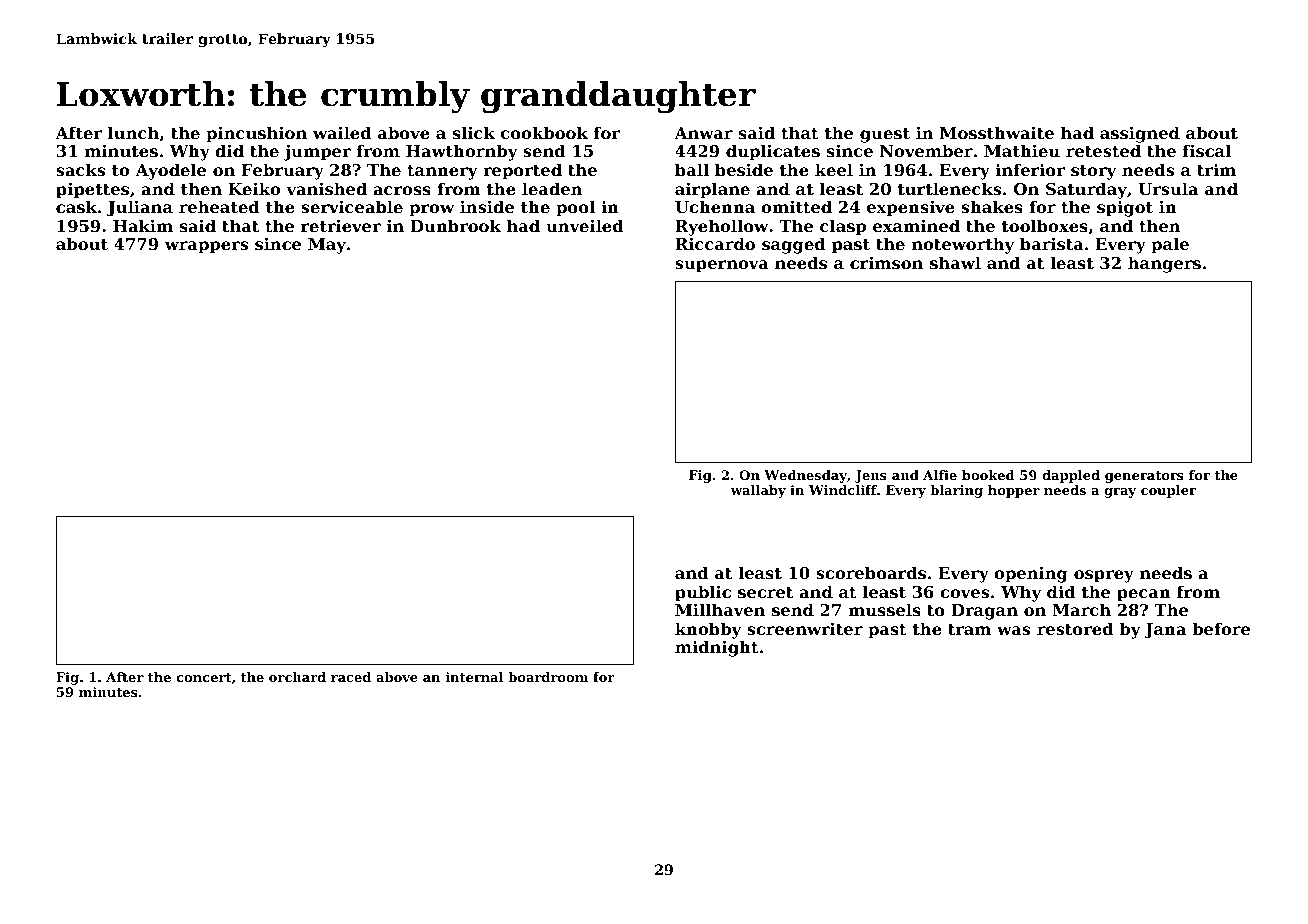 The height and width of the document is (924, 1308). What do you see at coordinates (722, 266) in the document?
I see `supernova` at bounding box center [722, 266].
